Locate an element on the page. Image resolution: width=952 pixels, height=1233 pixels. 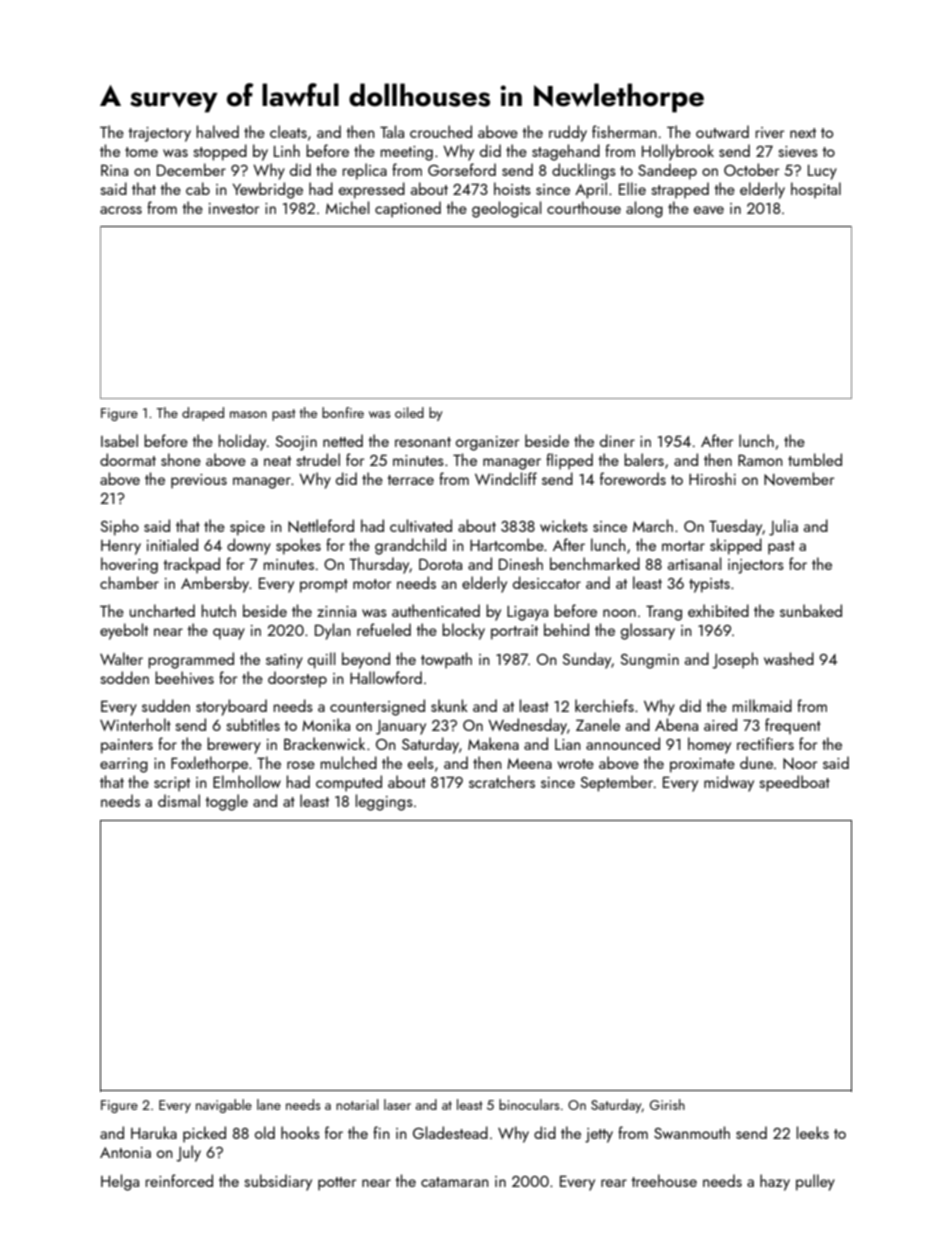
strapped is located at coordinates (680, 190).
